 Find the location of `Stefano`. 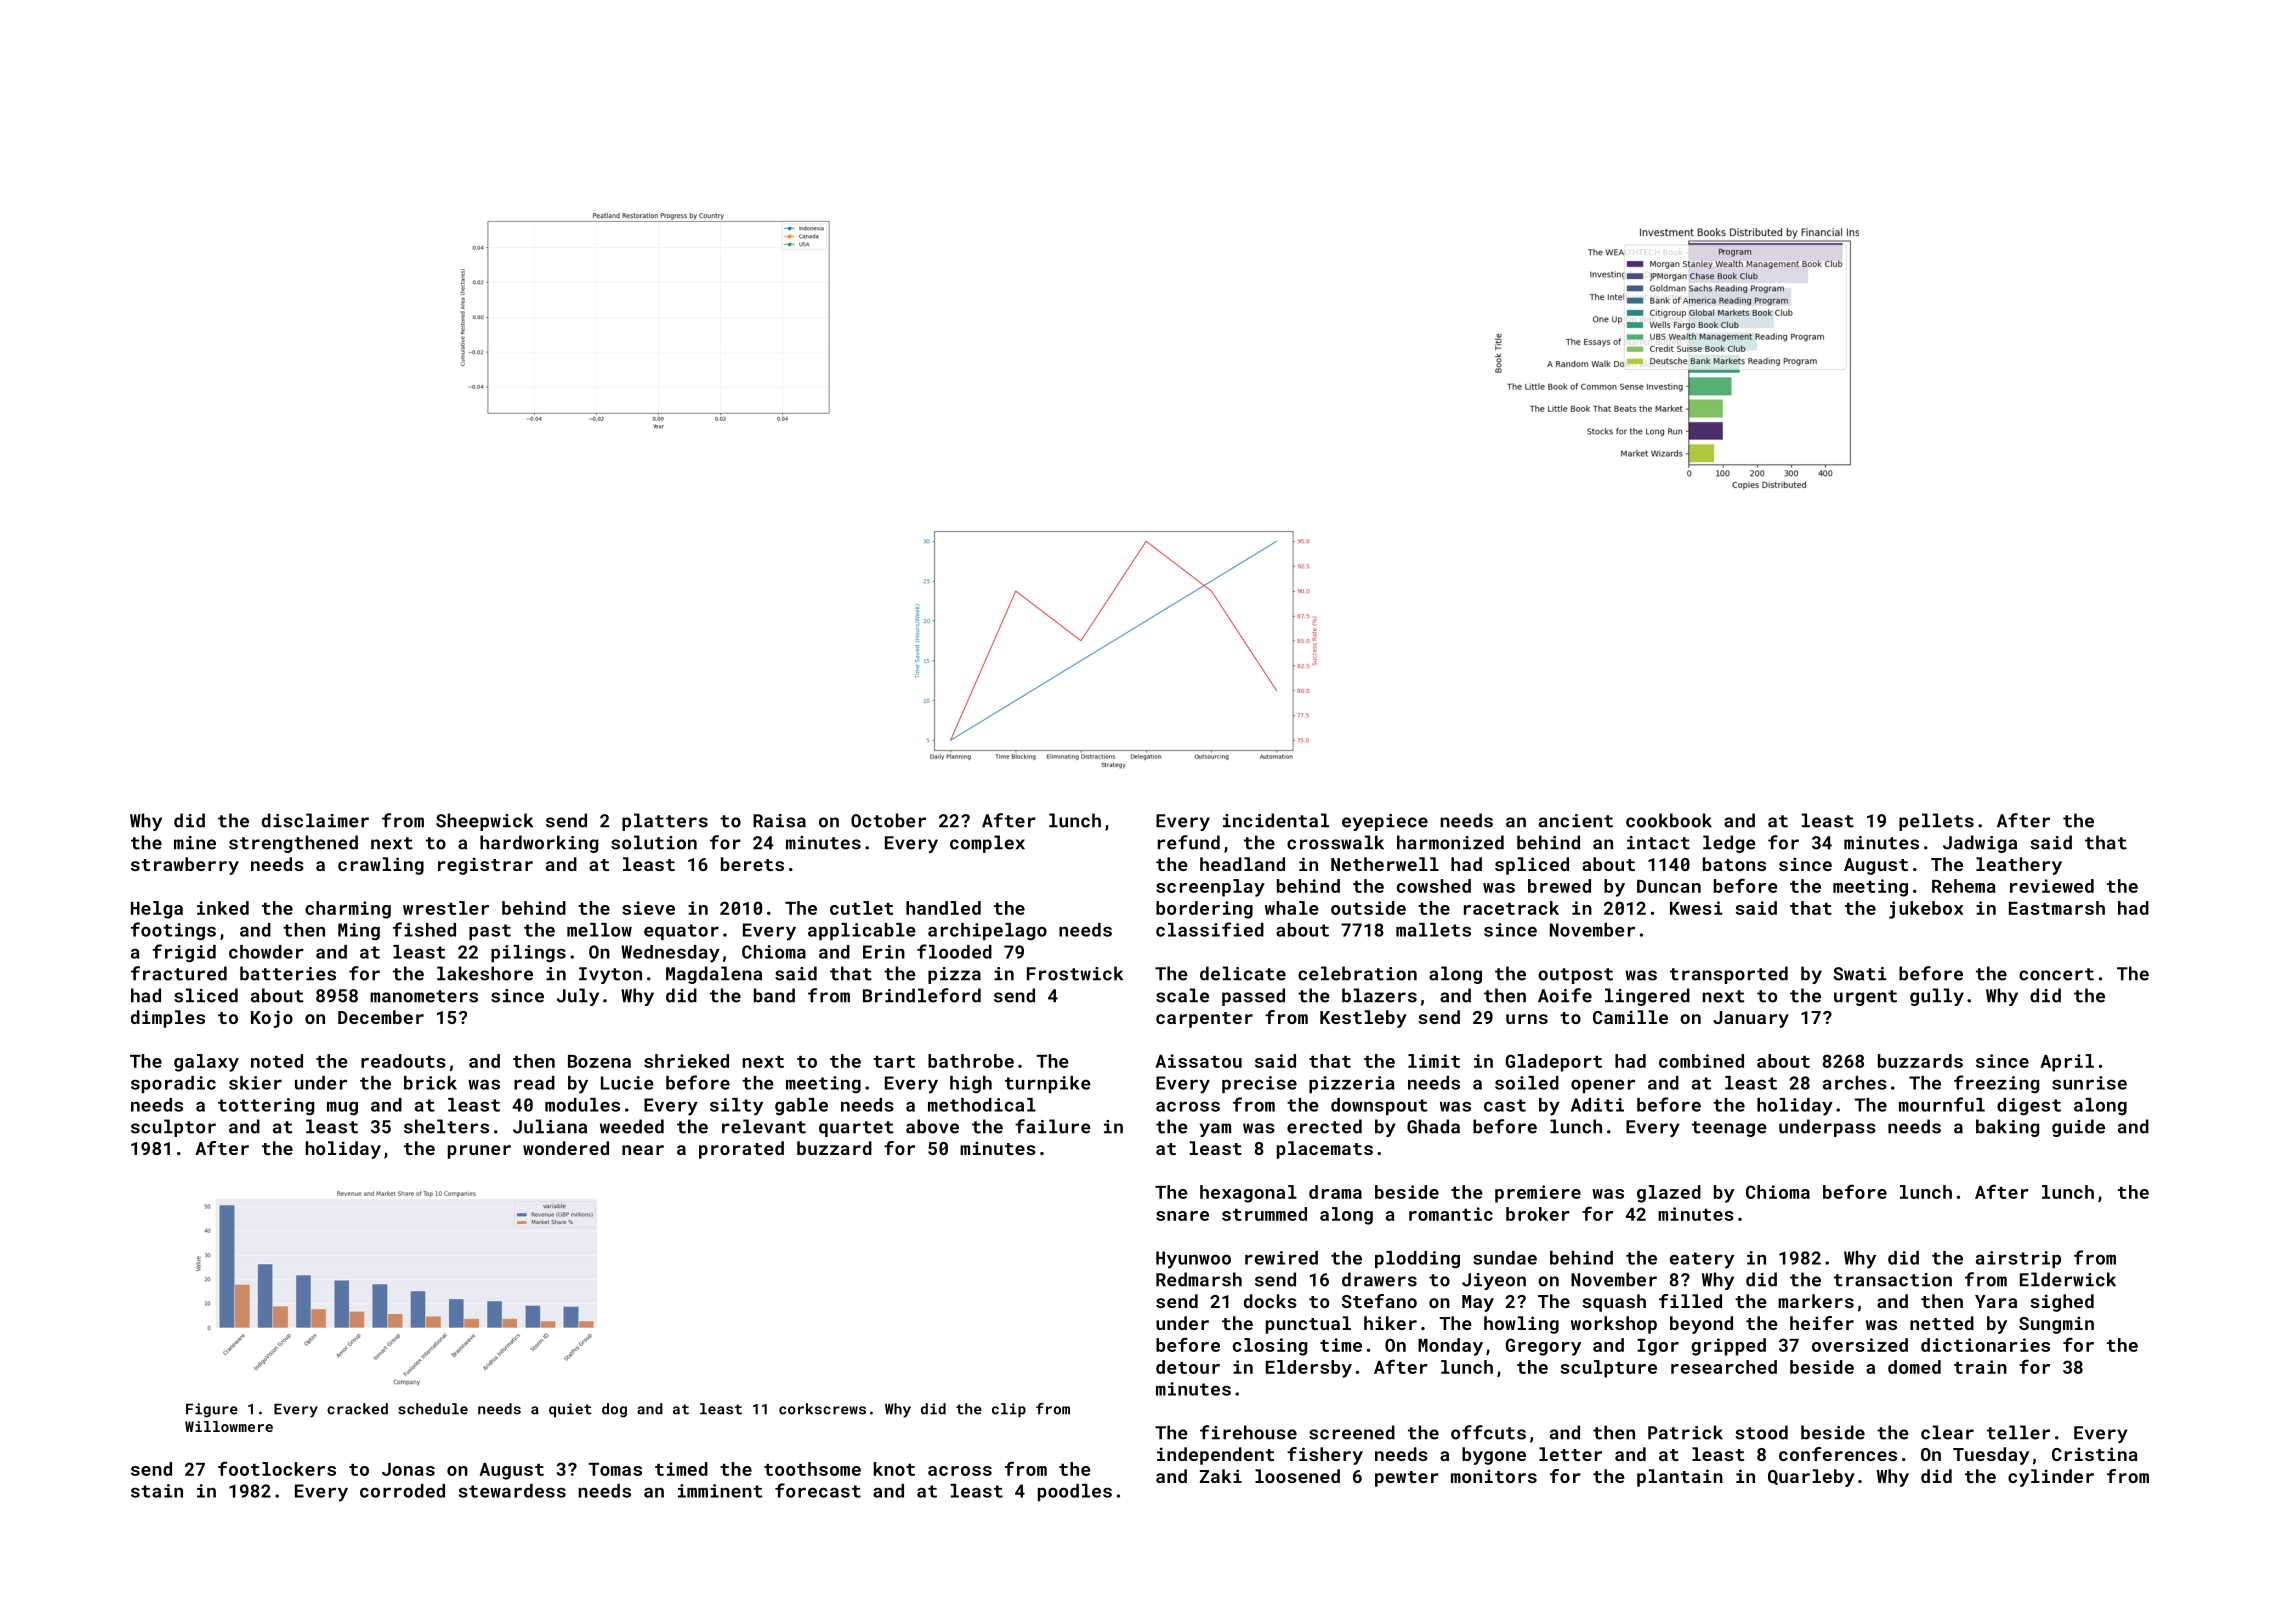

Stefano is located at coordinates (1379, 1301).
